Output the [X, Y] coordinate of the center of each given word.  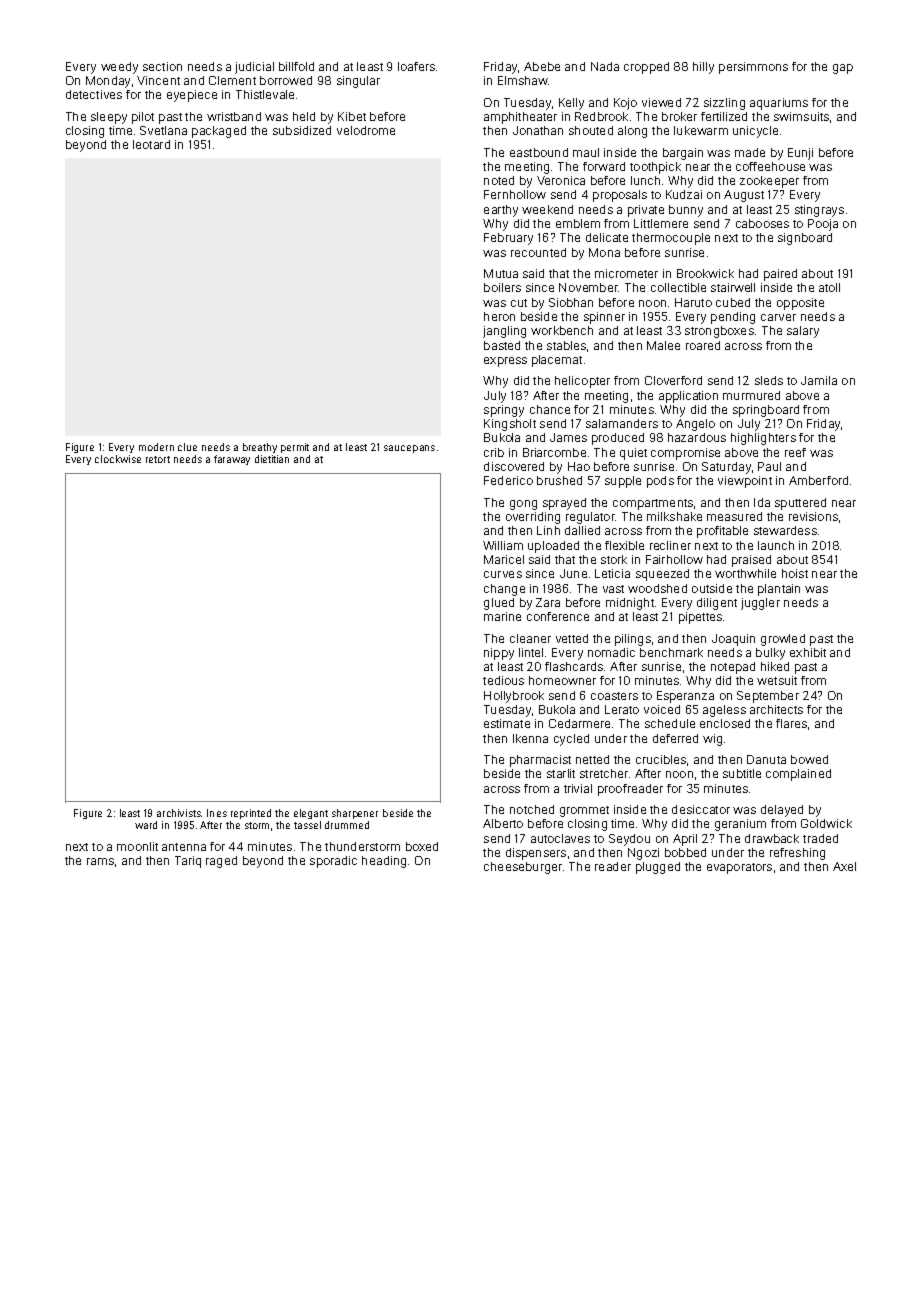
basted [502, 345]
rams [100, 861]
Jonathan [538, 130]
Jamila [819, 380]
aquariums [779, 104]
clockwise [118, 459]
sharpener [355, 814]
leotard [151, 144]
